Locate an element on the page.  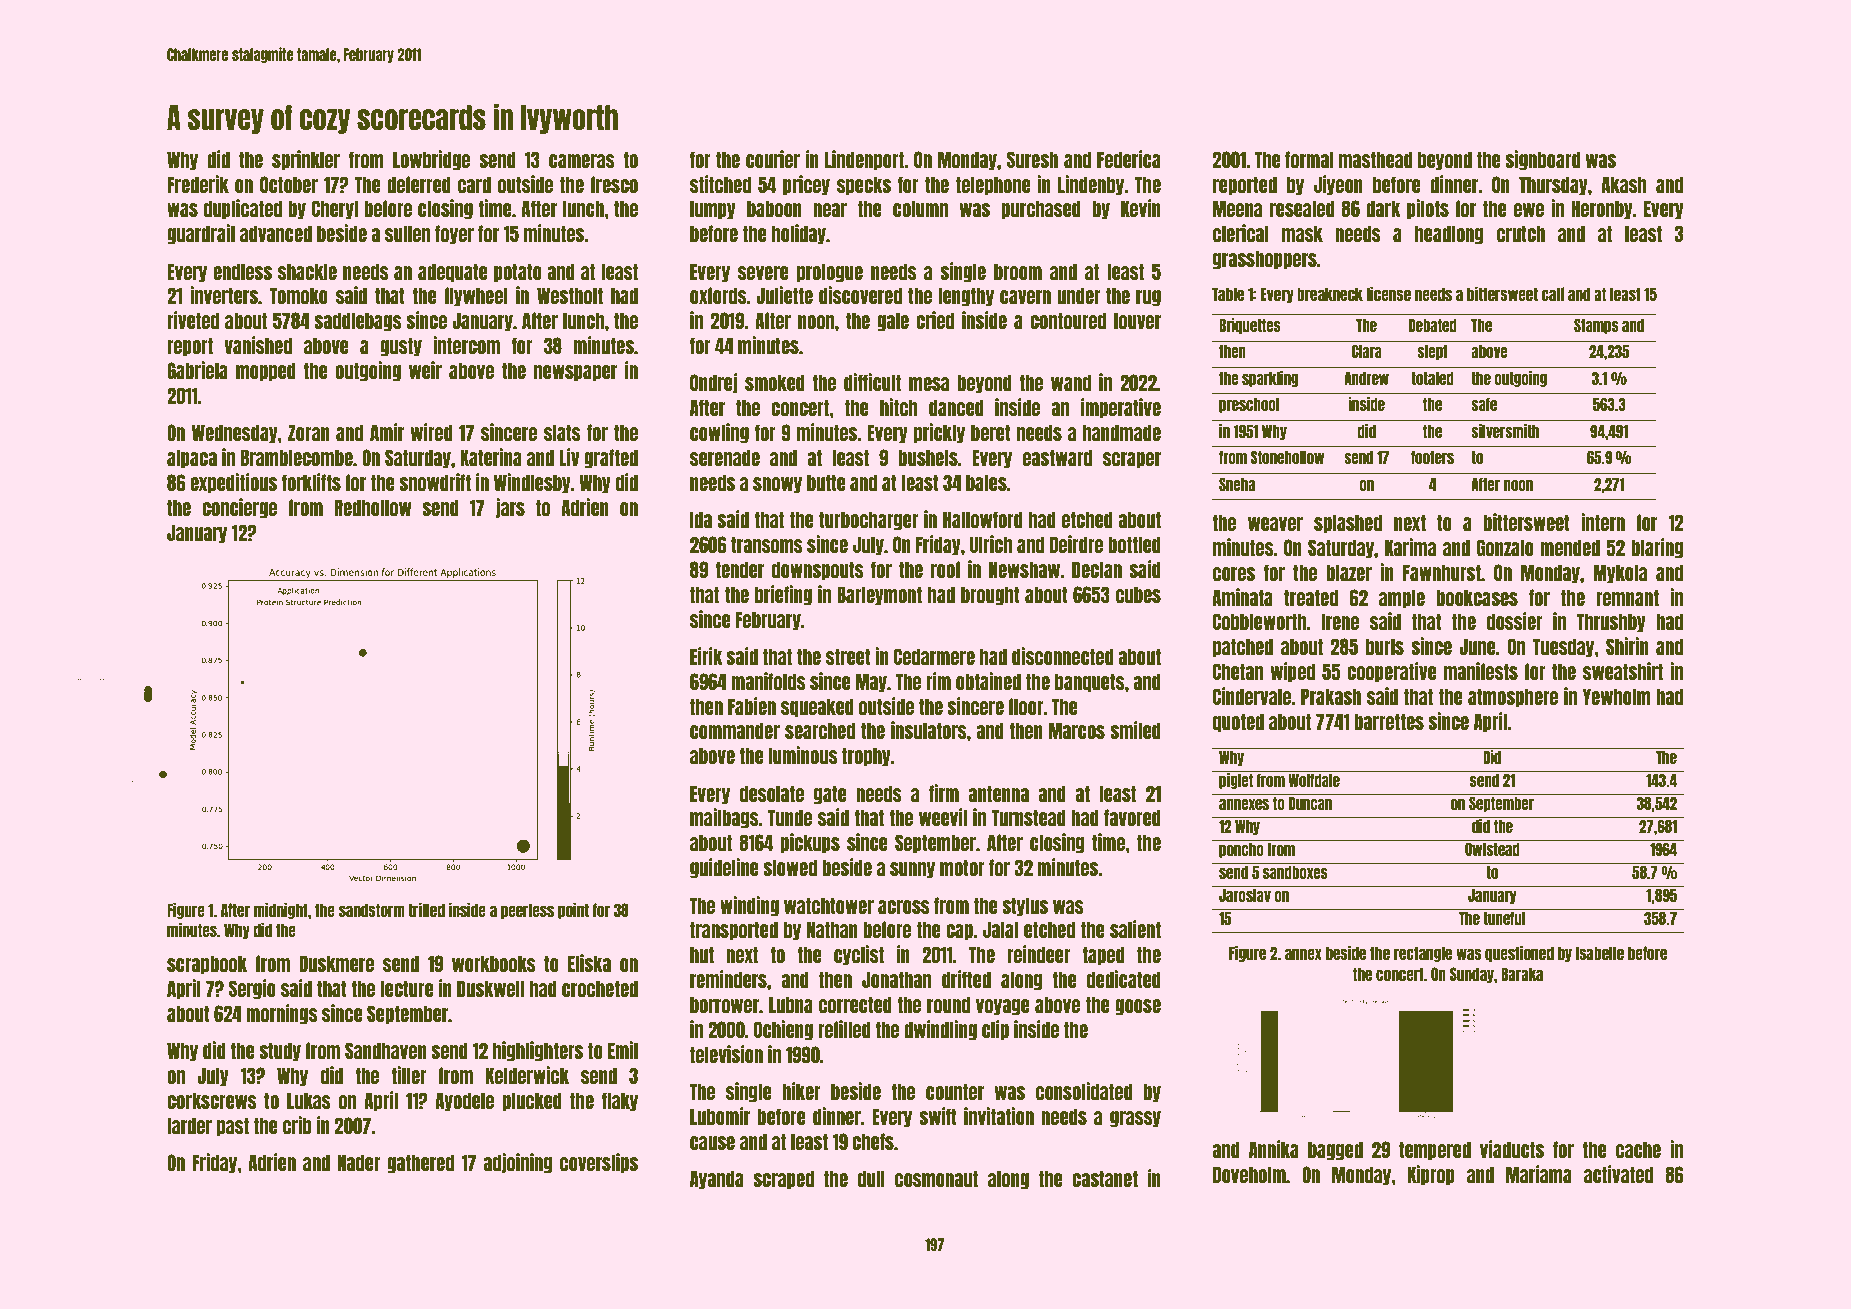
drifted is located at coordinates (966, 979).
